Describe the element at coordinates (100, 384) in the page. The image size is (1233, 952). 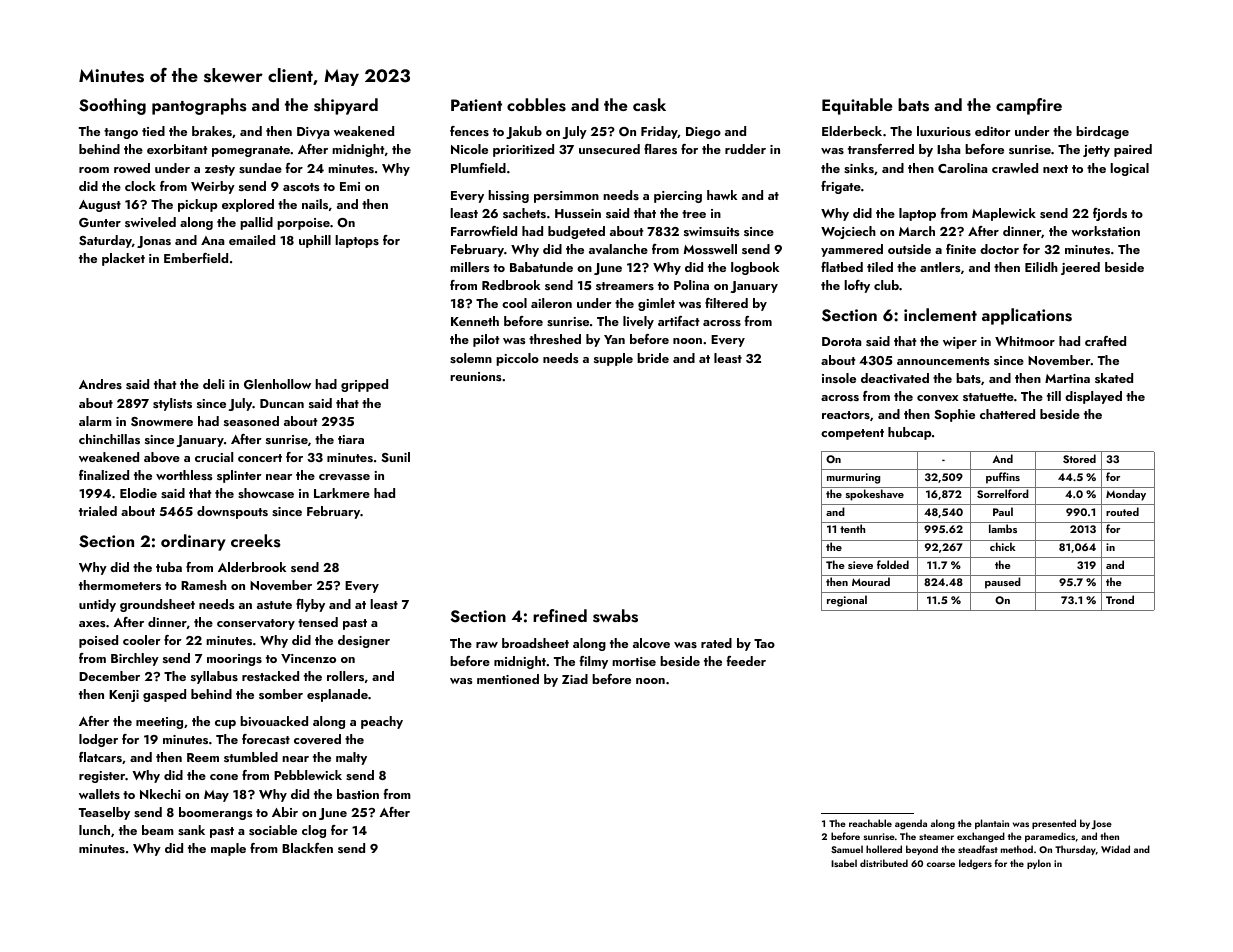
I see `Andres` at that location.
